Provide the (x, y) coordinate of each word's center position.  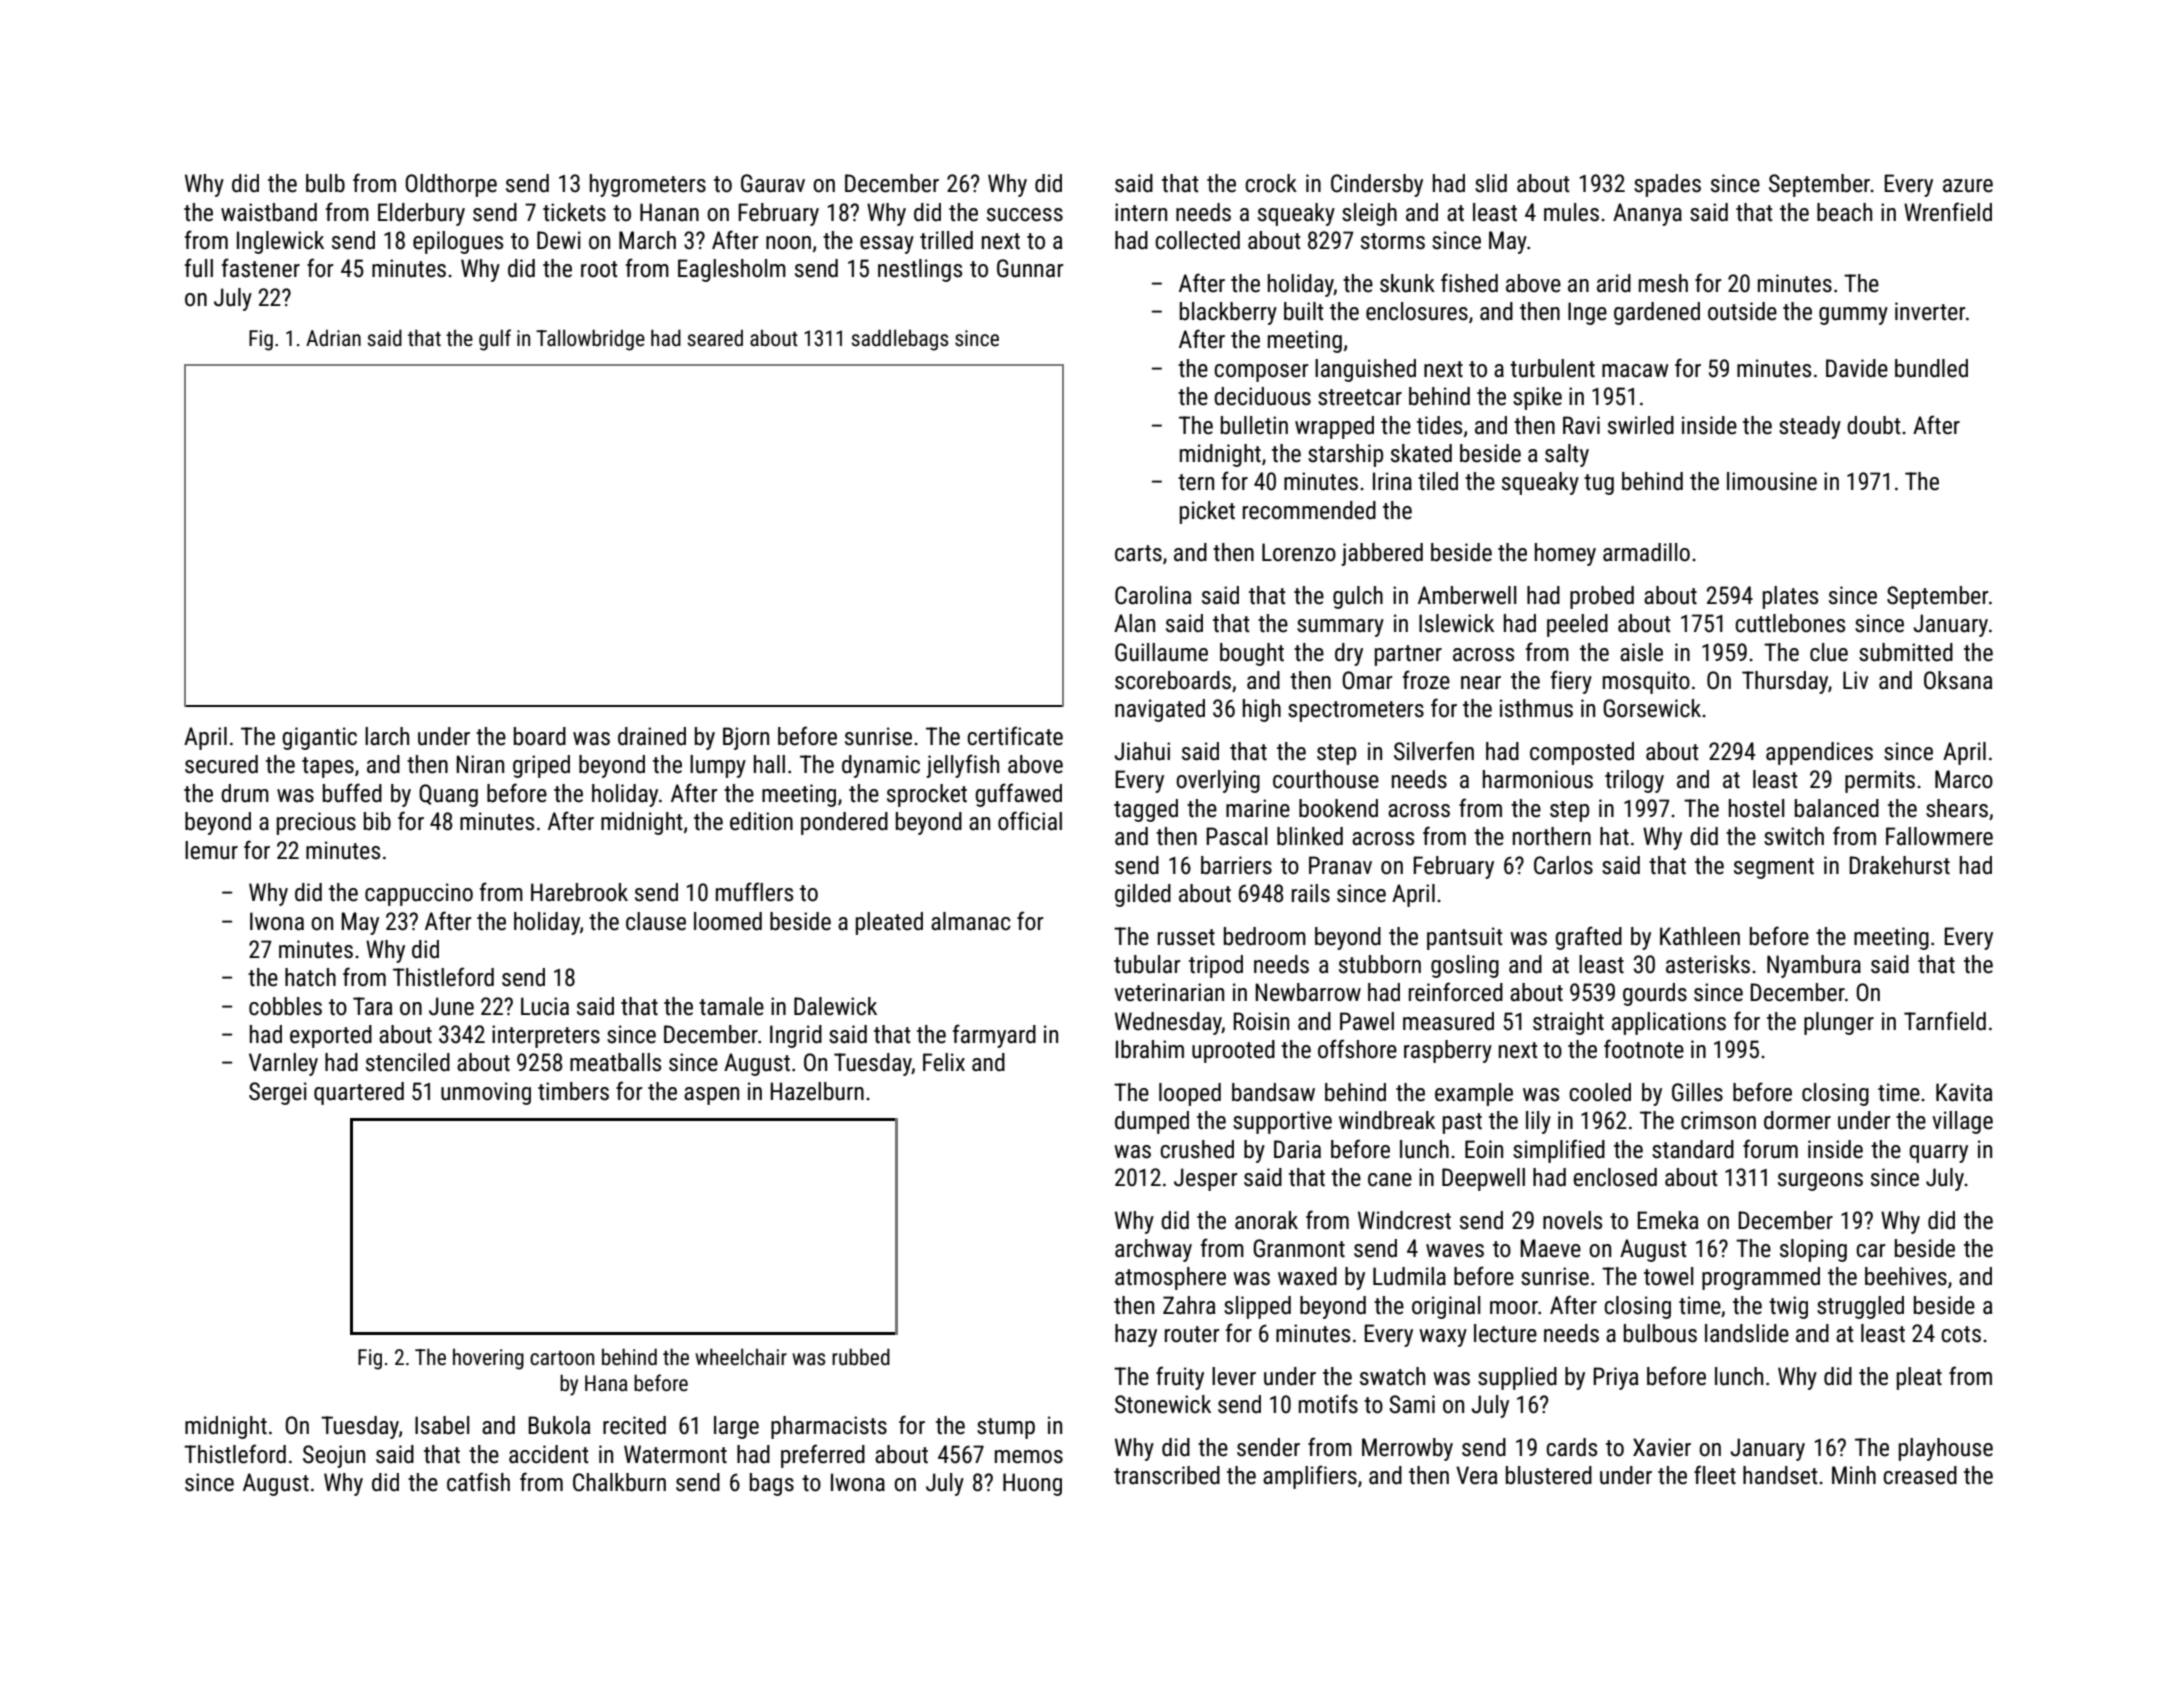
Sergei (278, 1093)
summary (1340, 628)
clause (656, 921)
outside (1742, 311)
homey (1565, 554)
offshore (1357, 1049)
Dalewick (835, 1006)
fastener (261, 268)
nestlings (920, 270)
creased (1920, 1475)
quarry (1938, 1154)
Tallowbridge (590, 340)
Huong (1032, 1484)
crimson (1718, 1120)
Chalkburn (619, 1482)
